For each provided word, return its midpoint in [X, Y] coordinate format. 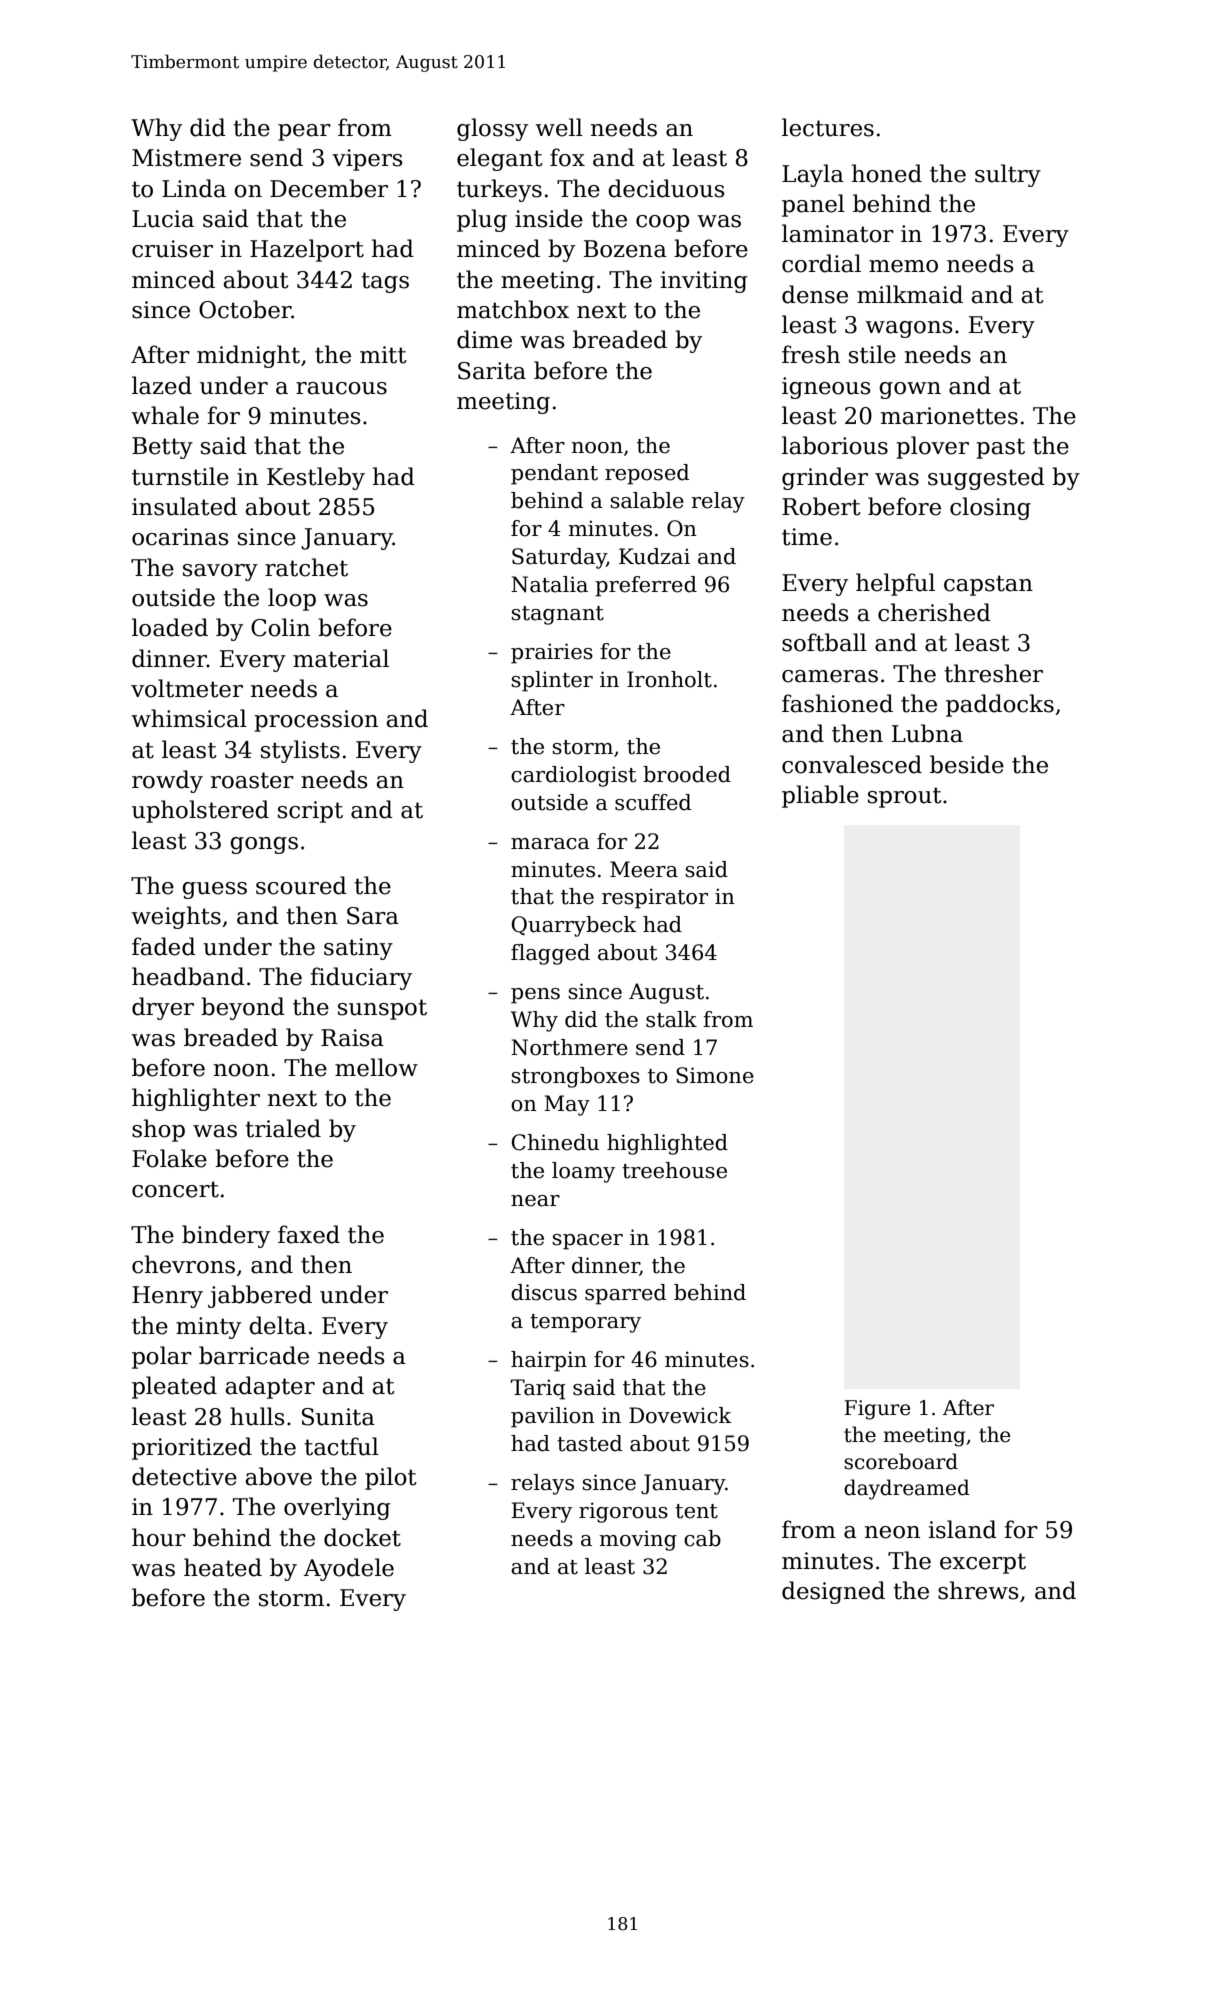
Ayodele [349, 1569]
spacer [587, 1242]
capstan [988, 585]
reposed [647, 474]
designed [833, 1592]
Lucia [163, 219]
